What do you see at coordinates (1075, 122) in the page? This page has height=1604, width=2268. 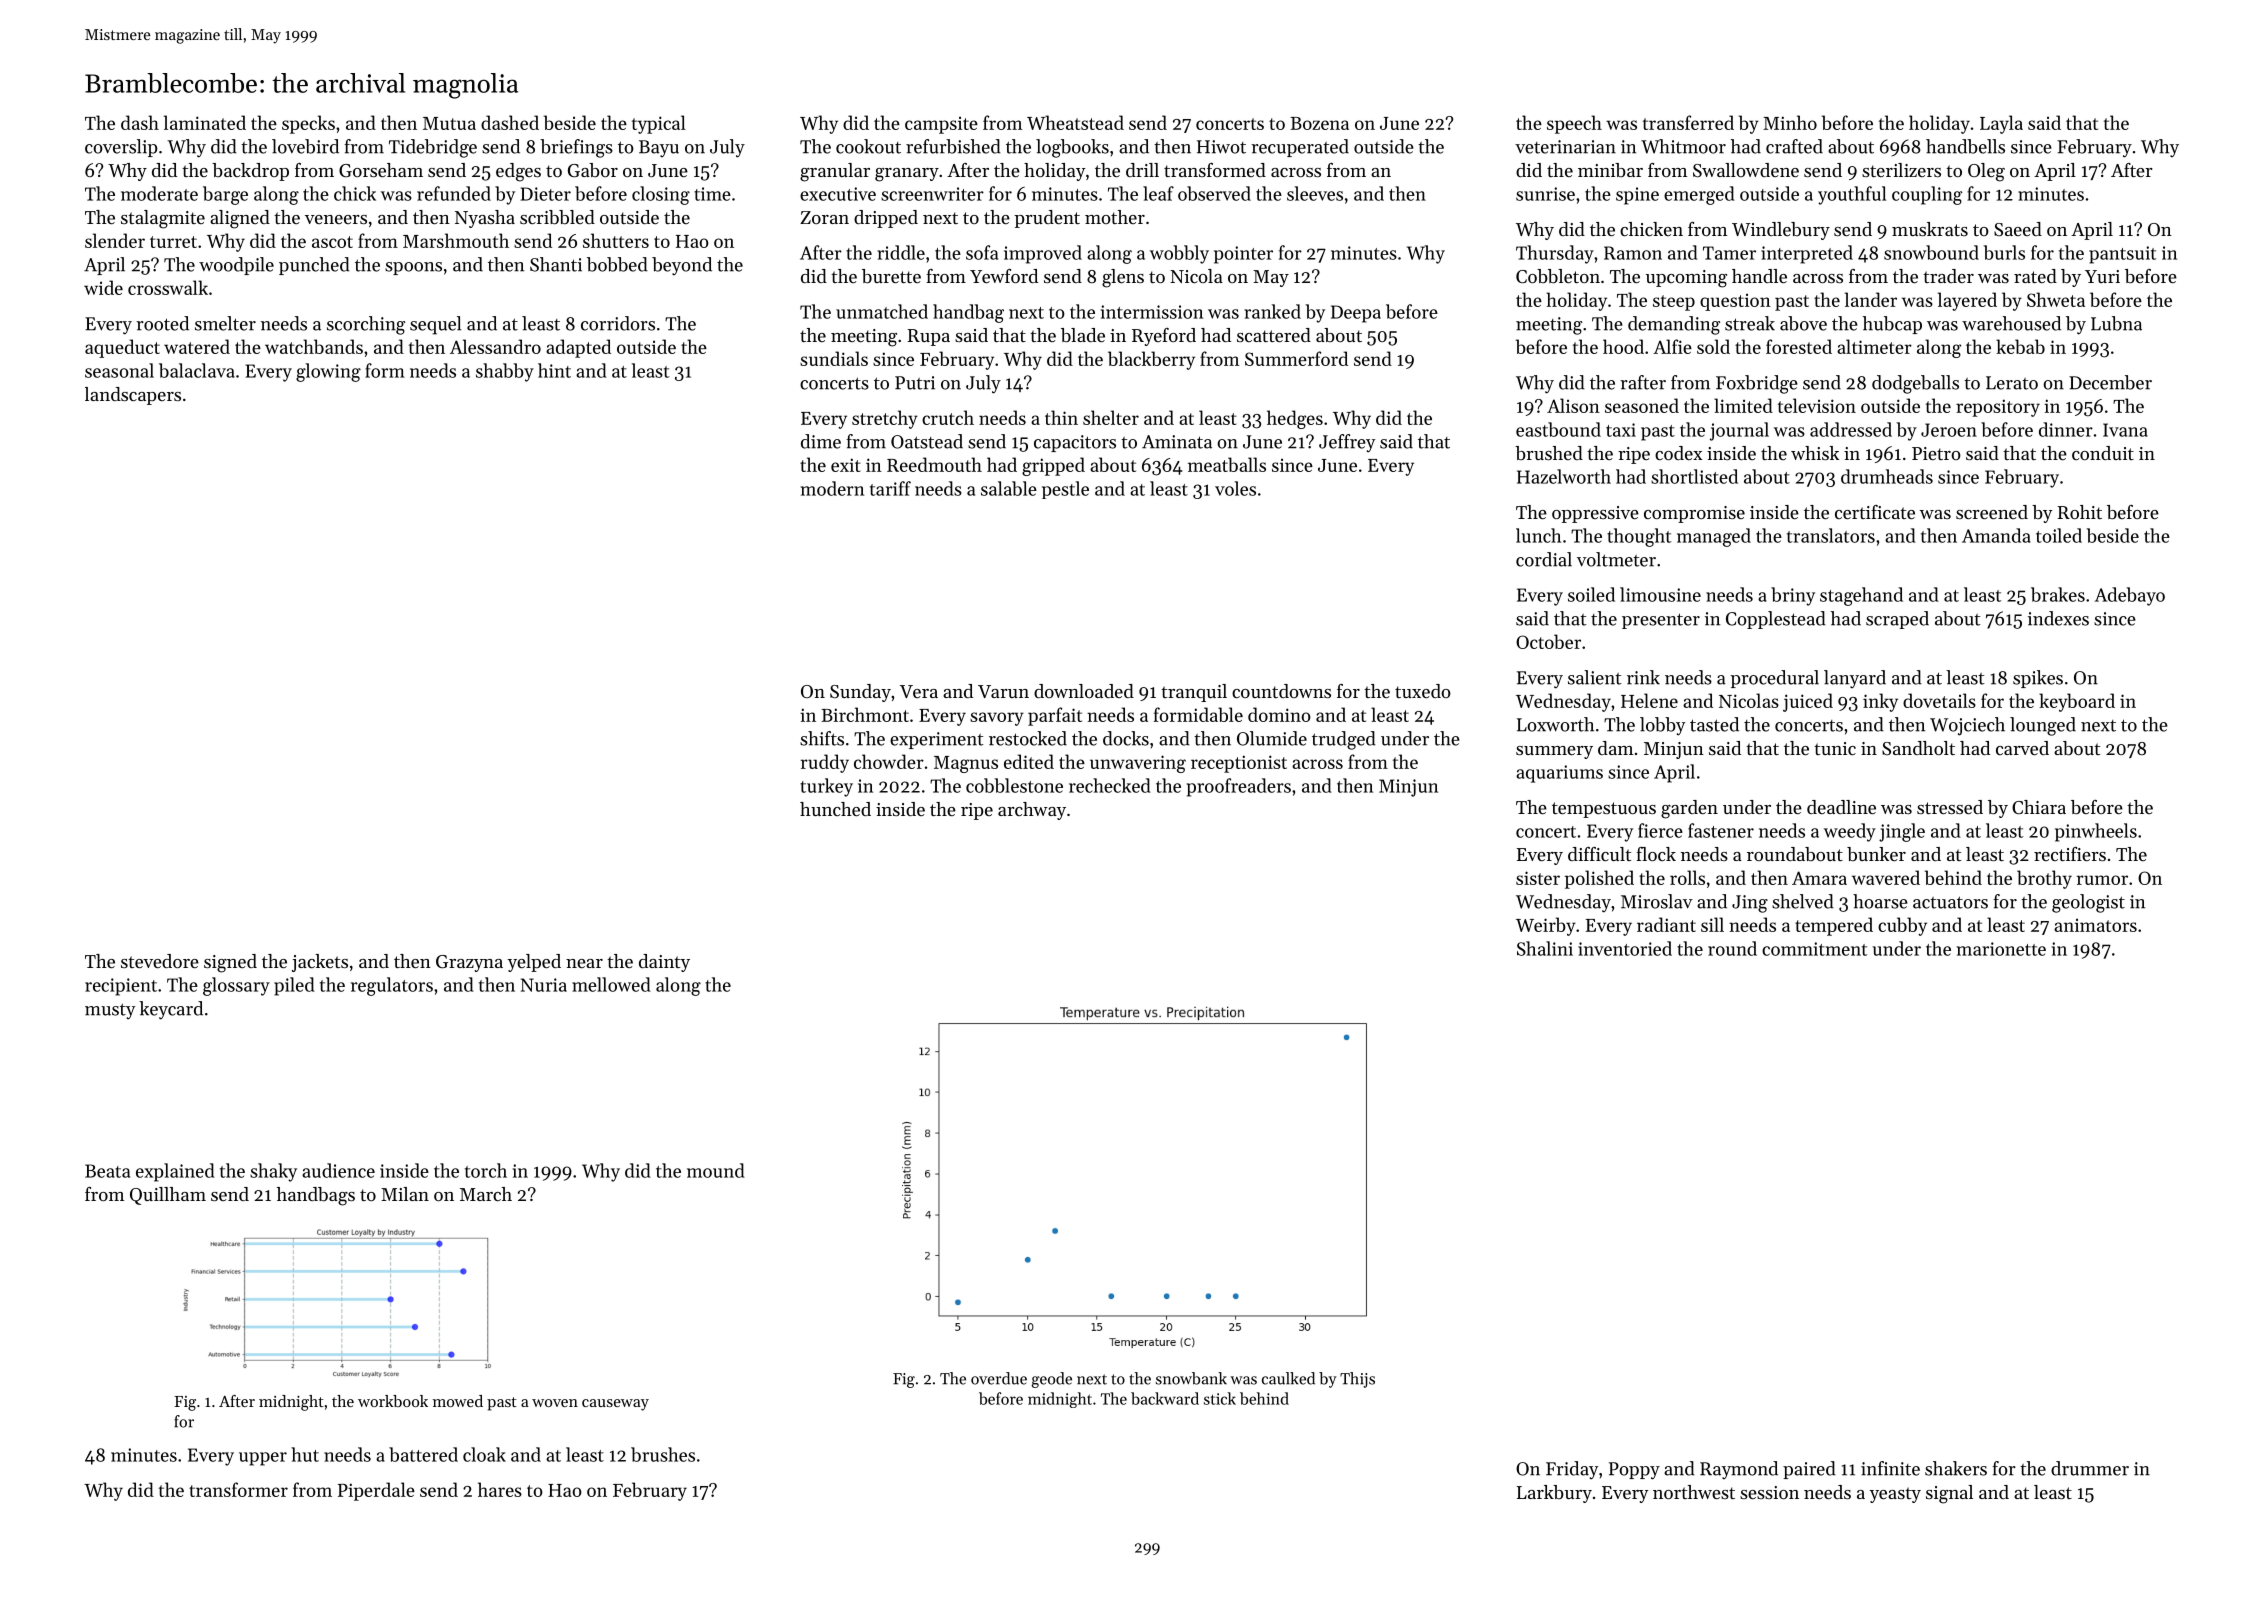 I see `Wheatstead` at bounding box center [1075, 122].
